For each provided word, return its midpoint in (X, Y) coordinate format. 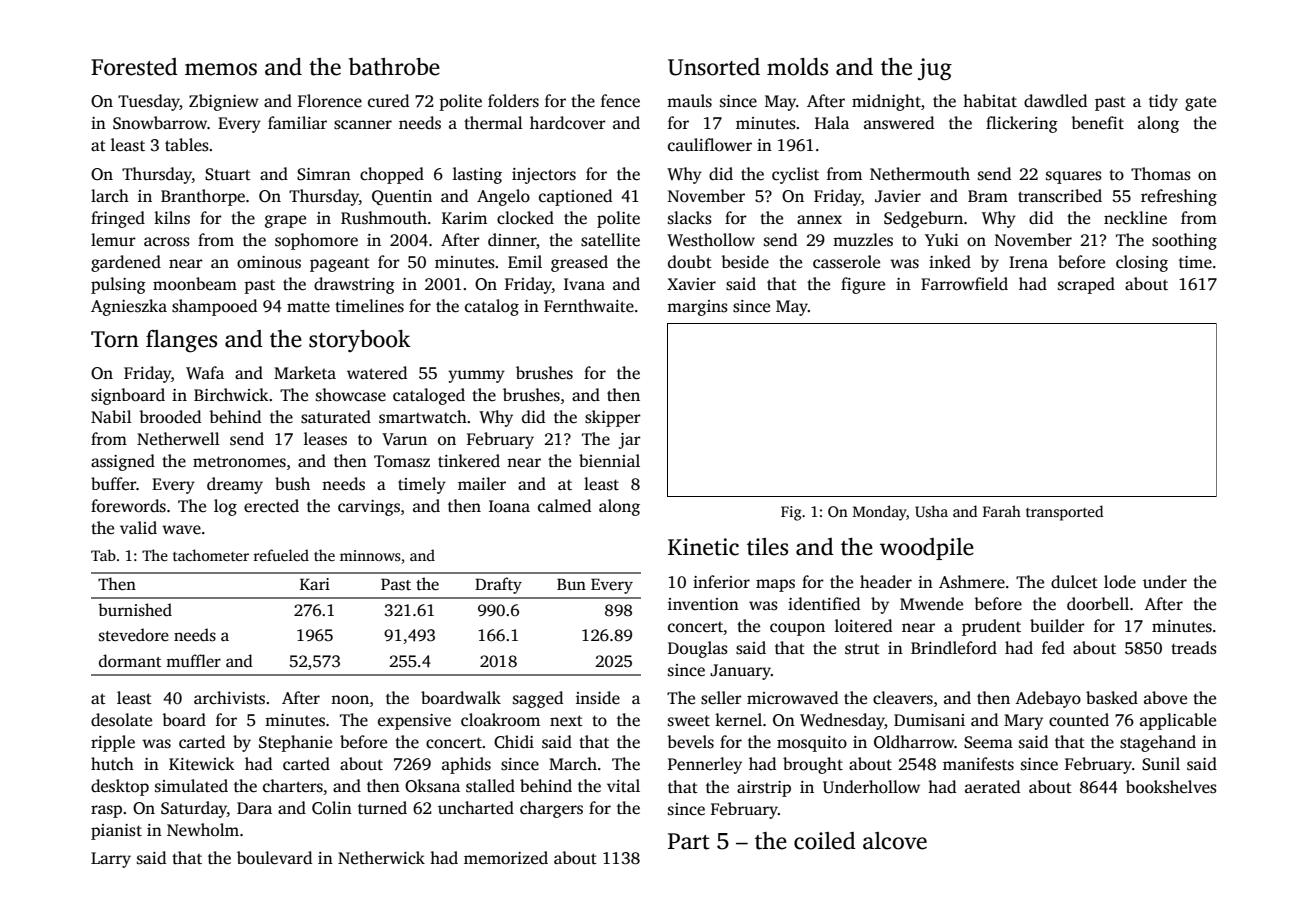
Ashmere (972, 582)
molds (797, 67)
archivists (229, 698)
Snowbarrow (160, 123)
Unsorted (714, 67)
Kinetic (703, 547)
